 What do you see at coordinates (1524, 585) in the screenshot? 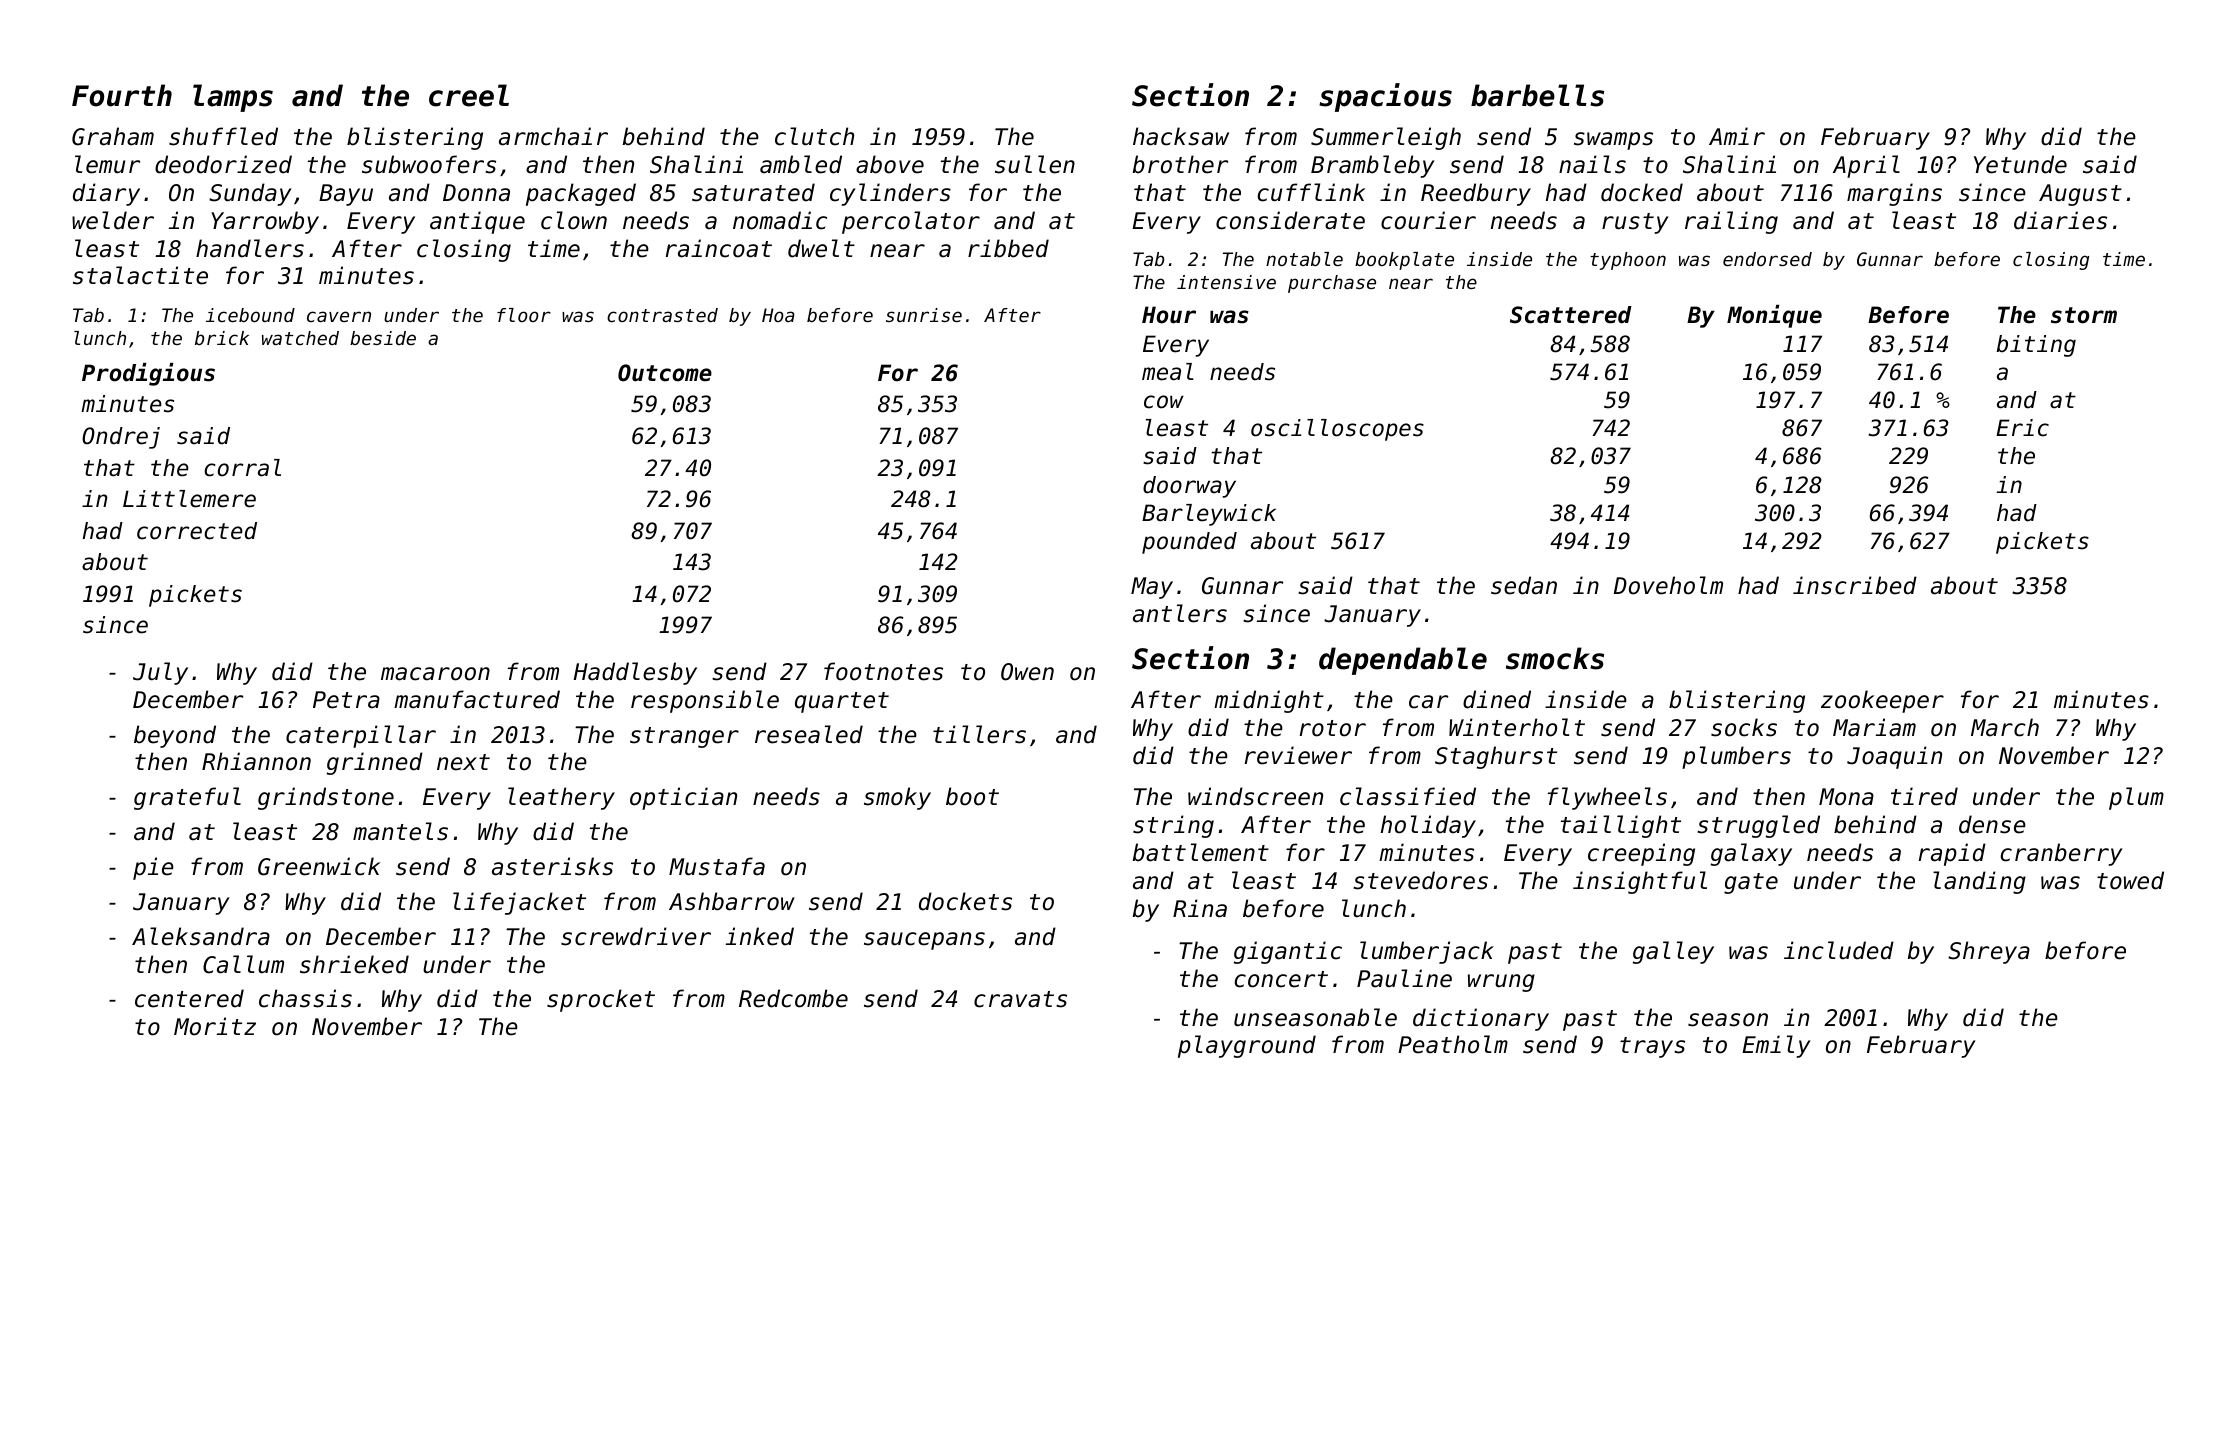
I see `sedan` at bounding box center [1524, 585].
